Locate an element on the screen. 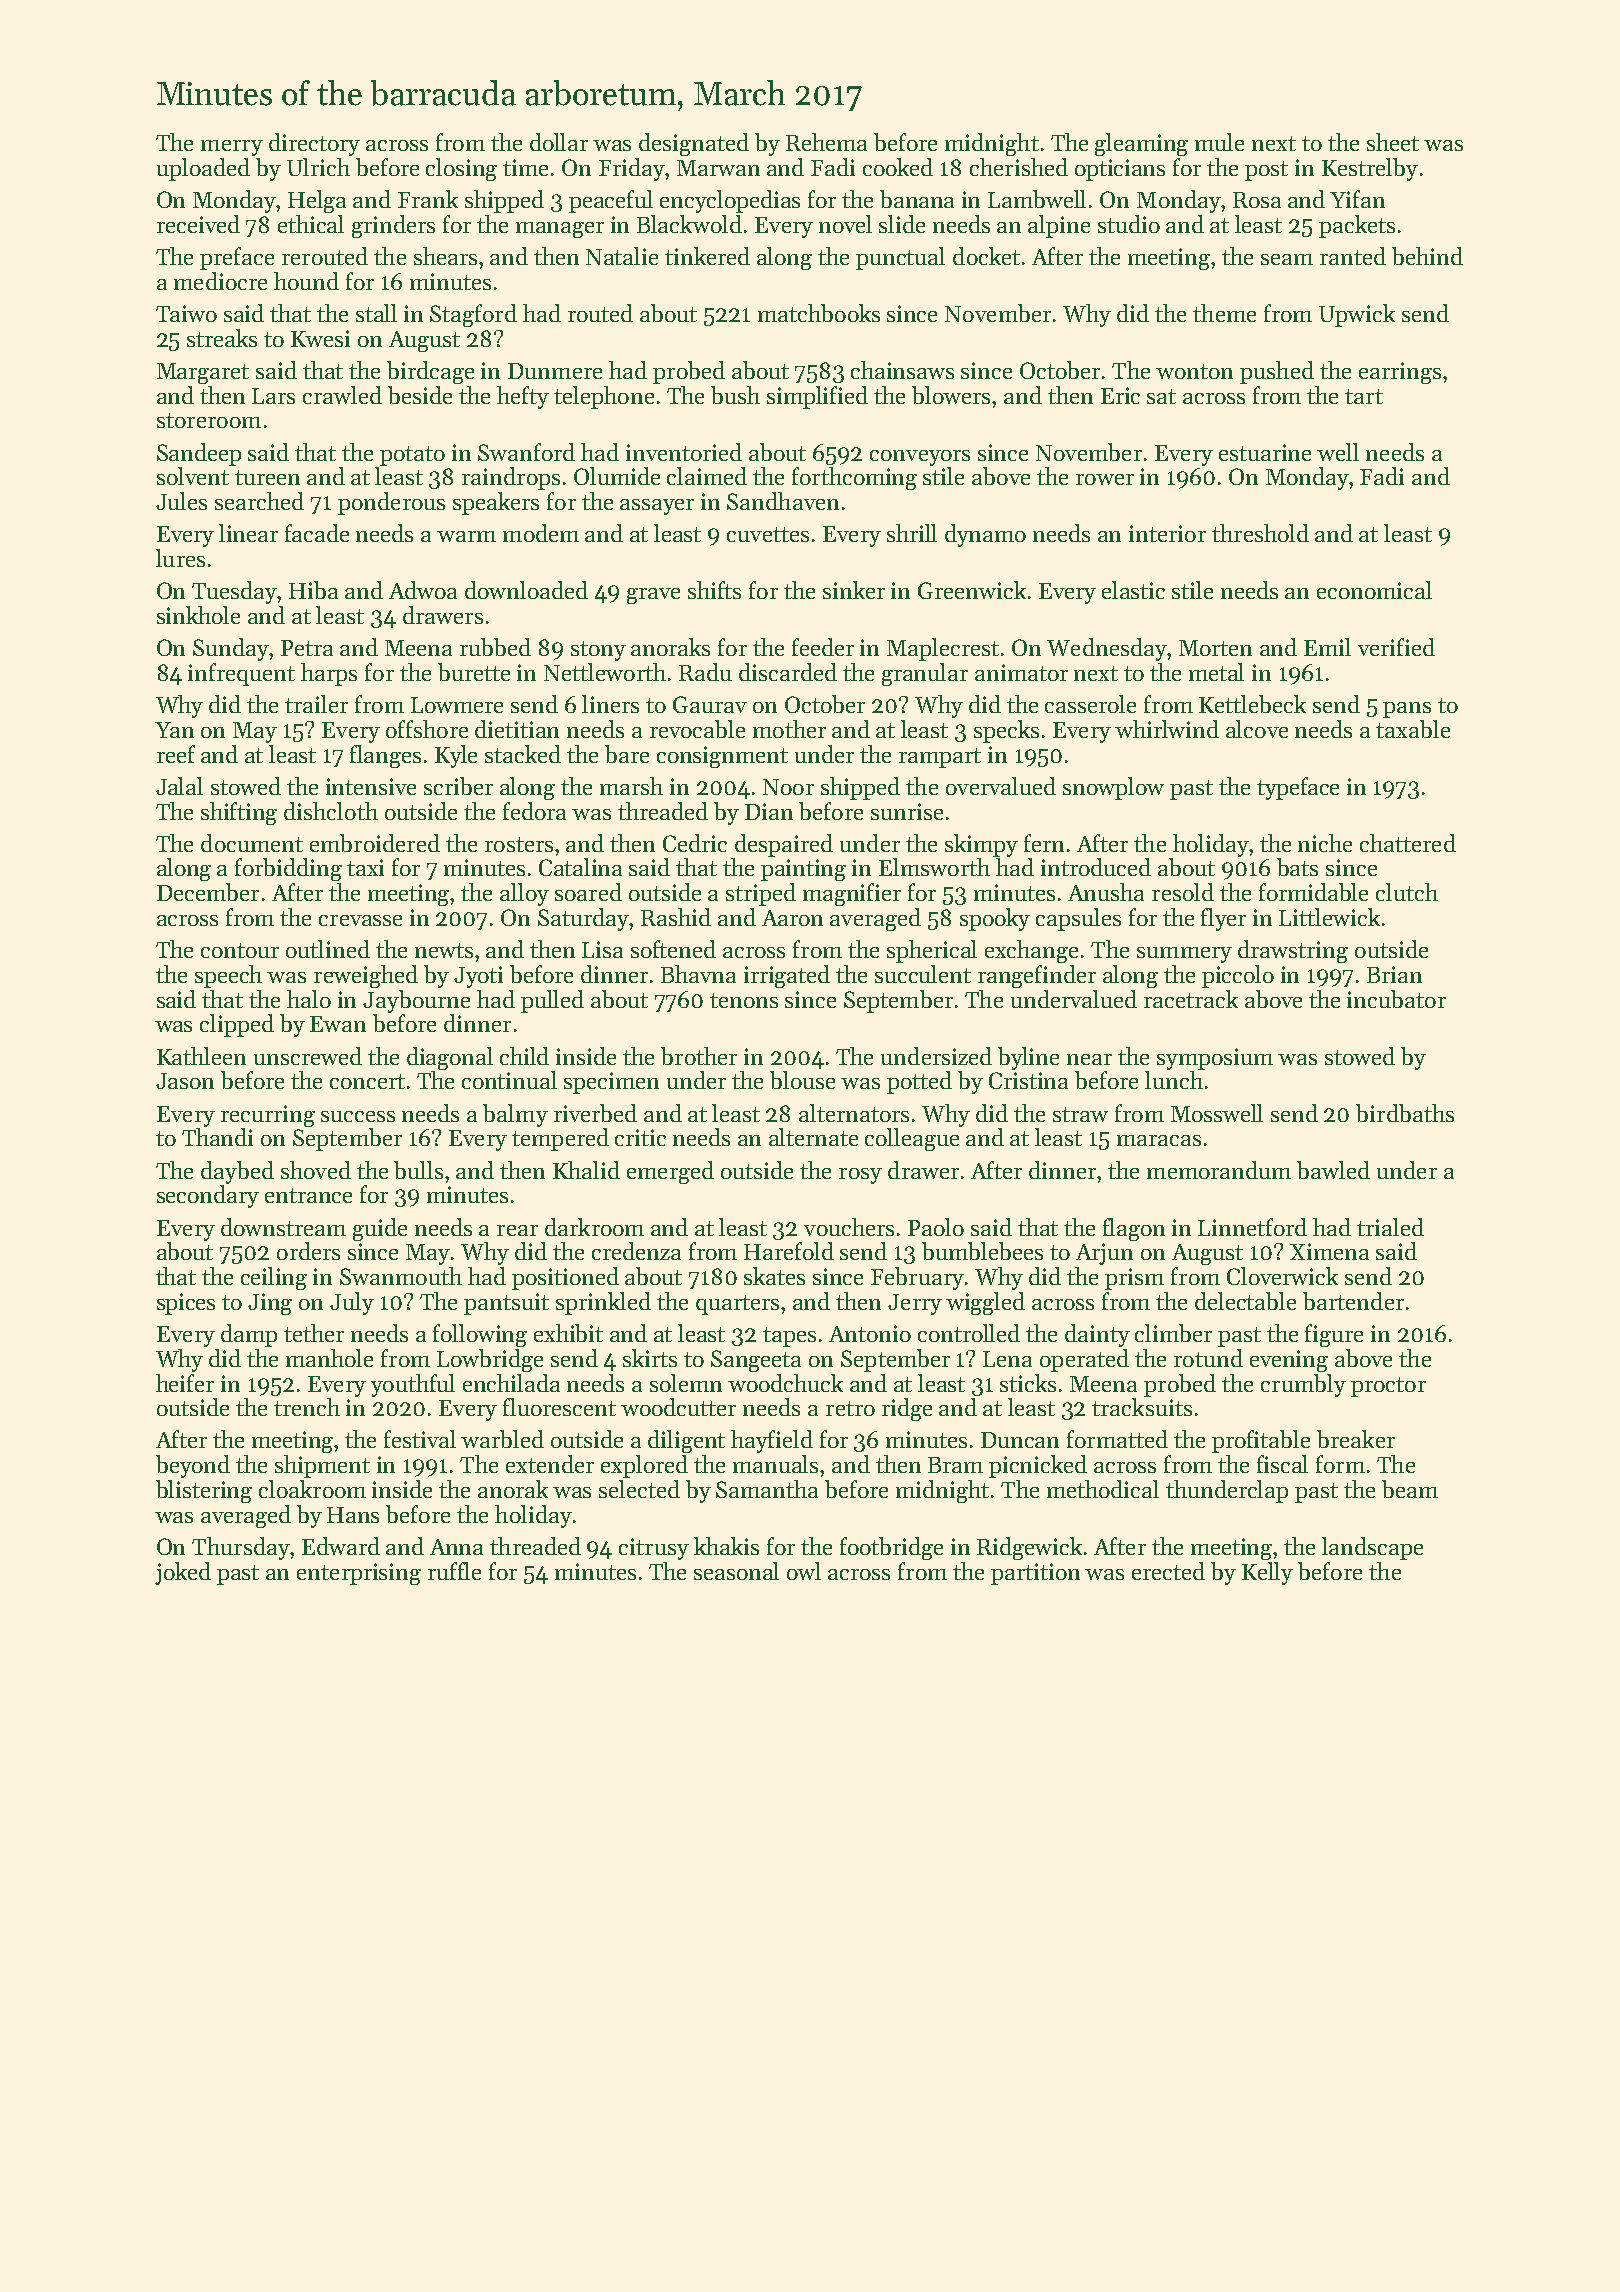  bulls is located at coordinates (418, 1170).
